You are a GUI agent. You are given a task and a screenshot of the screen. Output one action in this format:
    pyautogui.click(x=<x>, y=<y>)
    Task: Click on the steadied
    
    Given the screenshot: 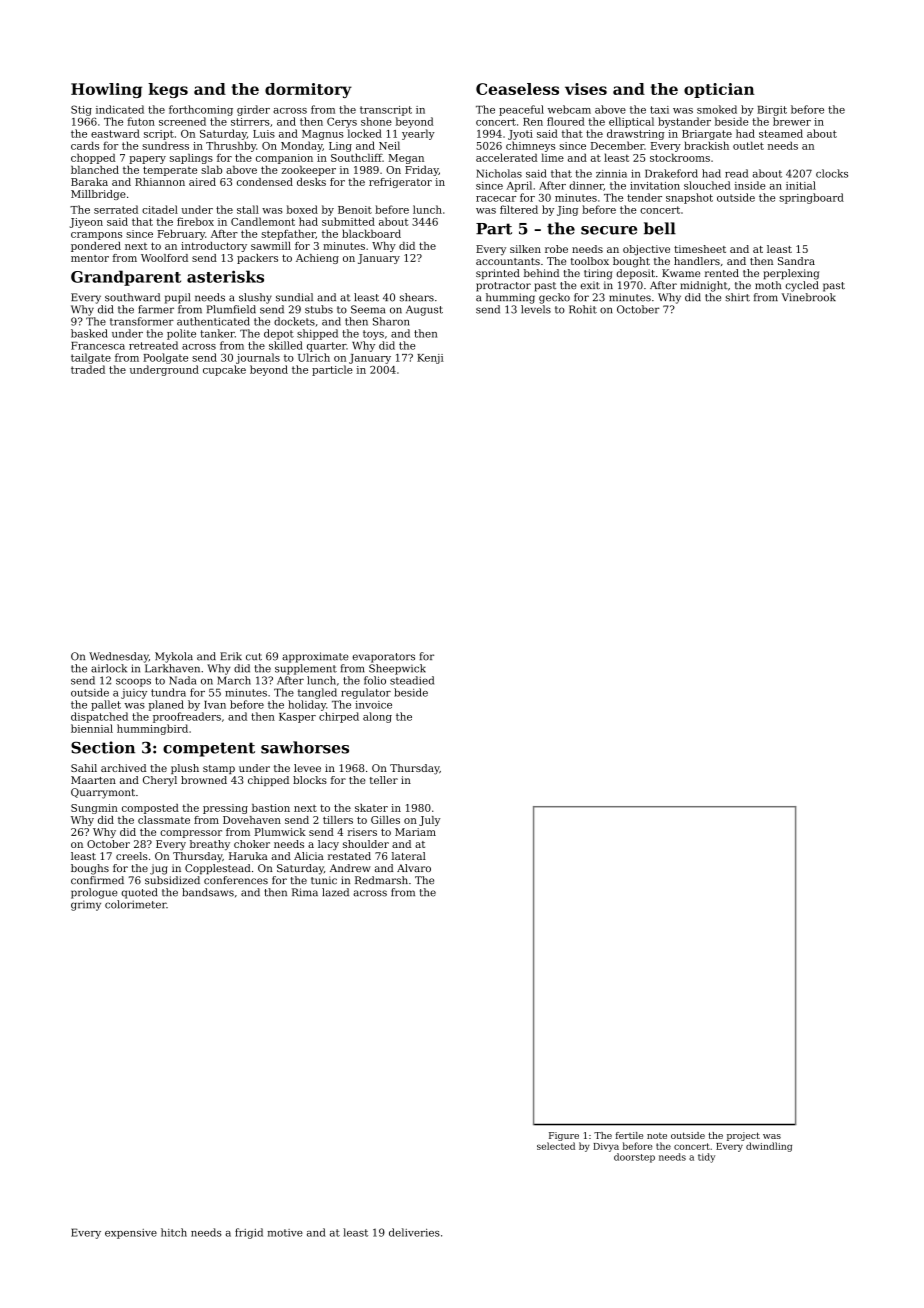 What is the action you would take?
    pyautogui.click(x=412, y=680)
